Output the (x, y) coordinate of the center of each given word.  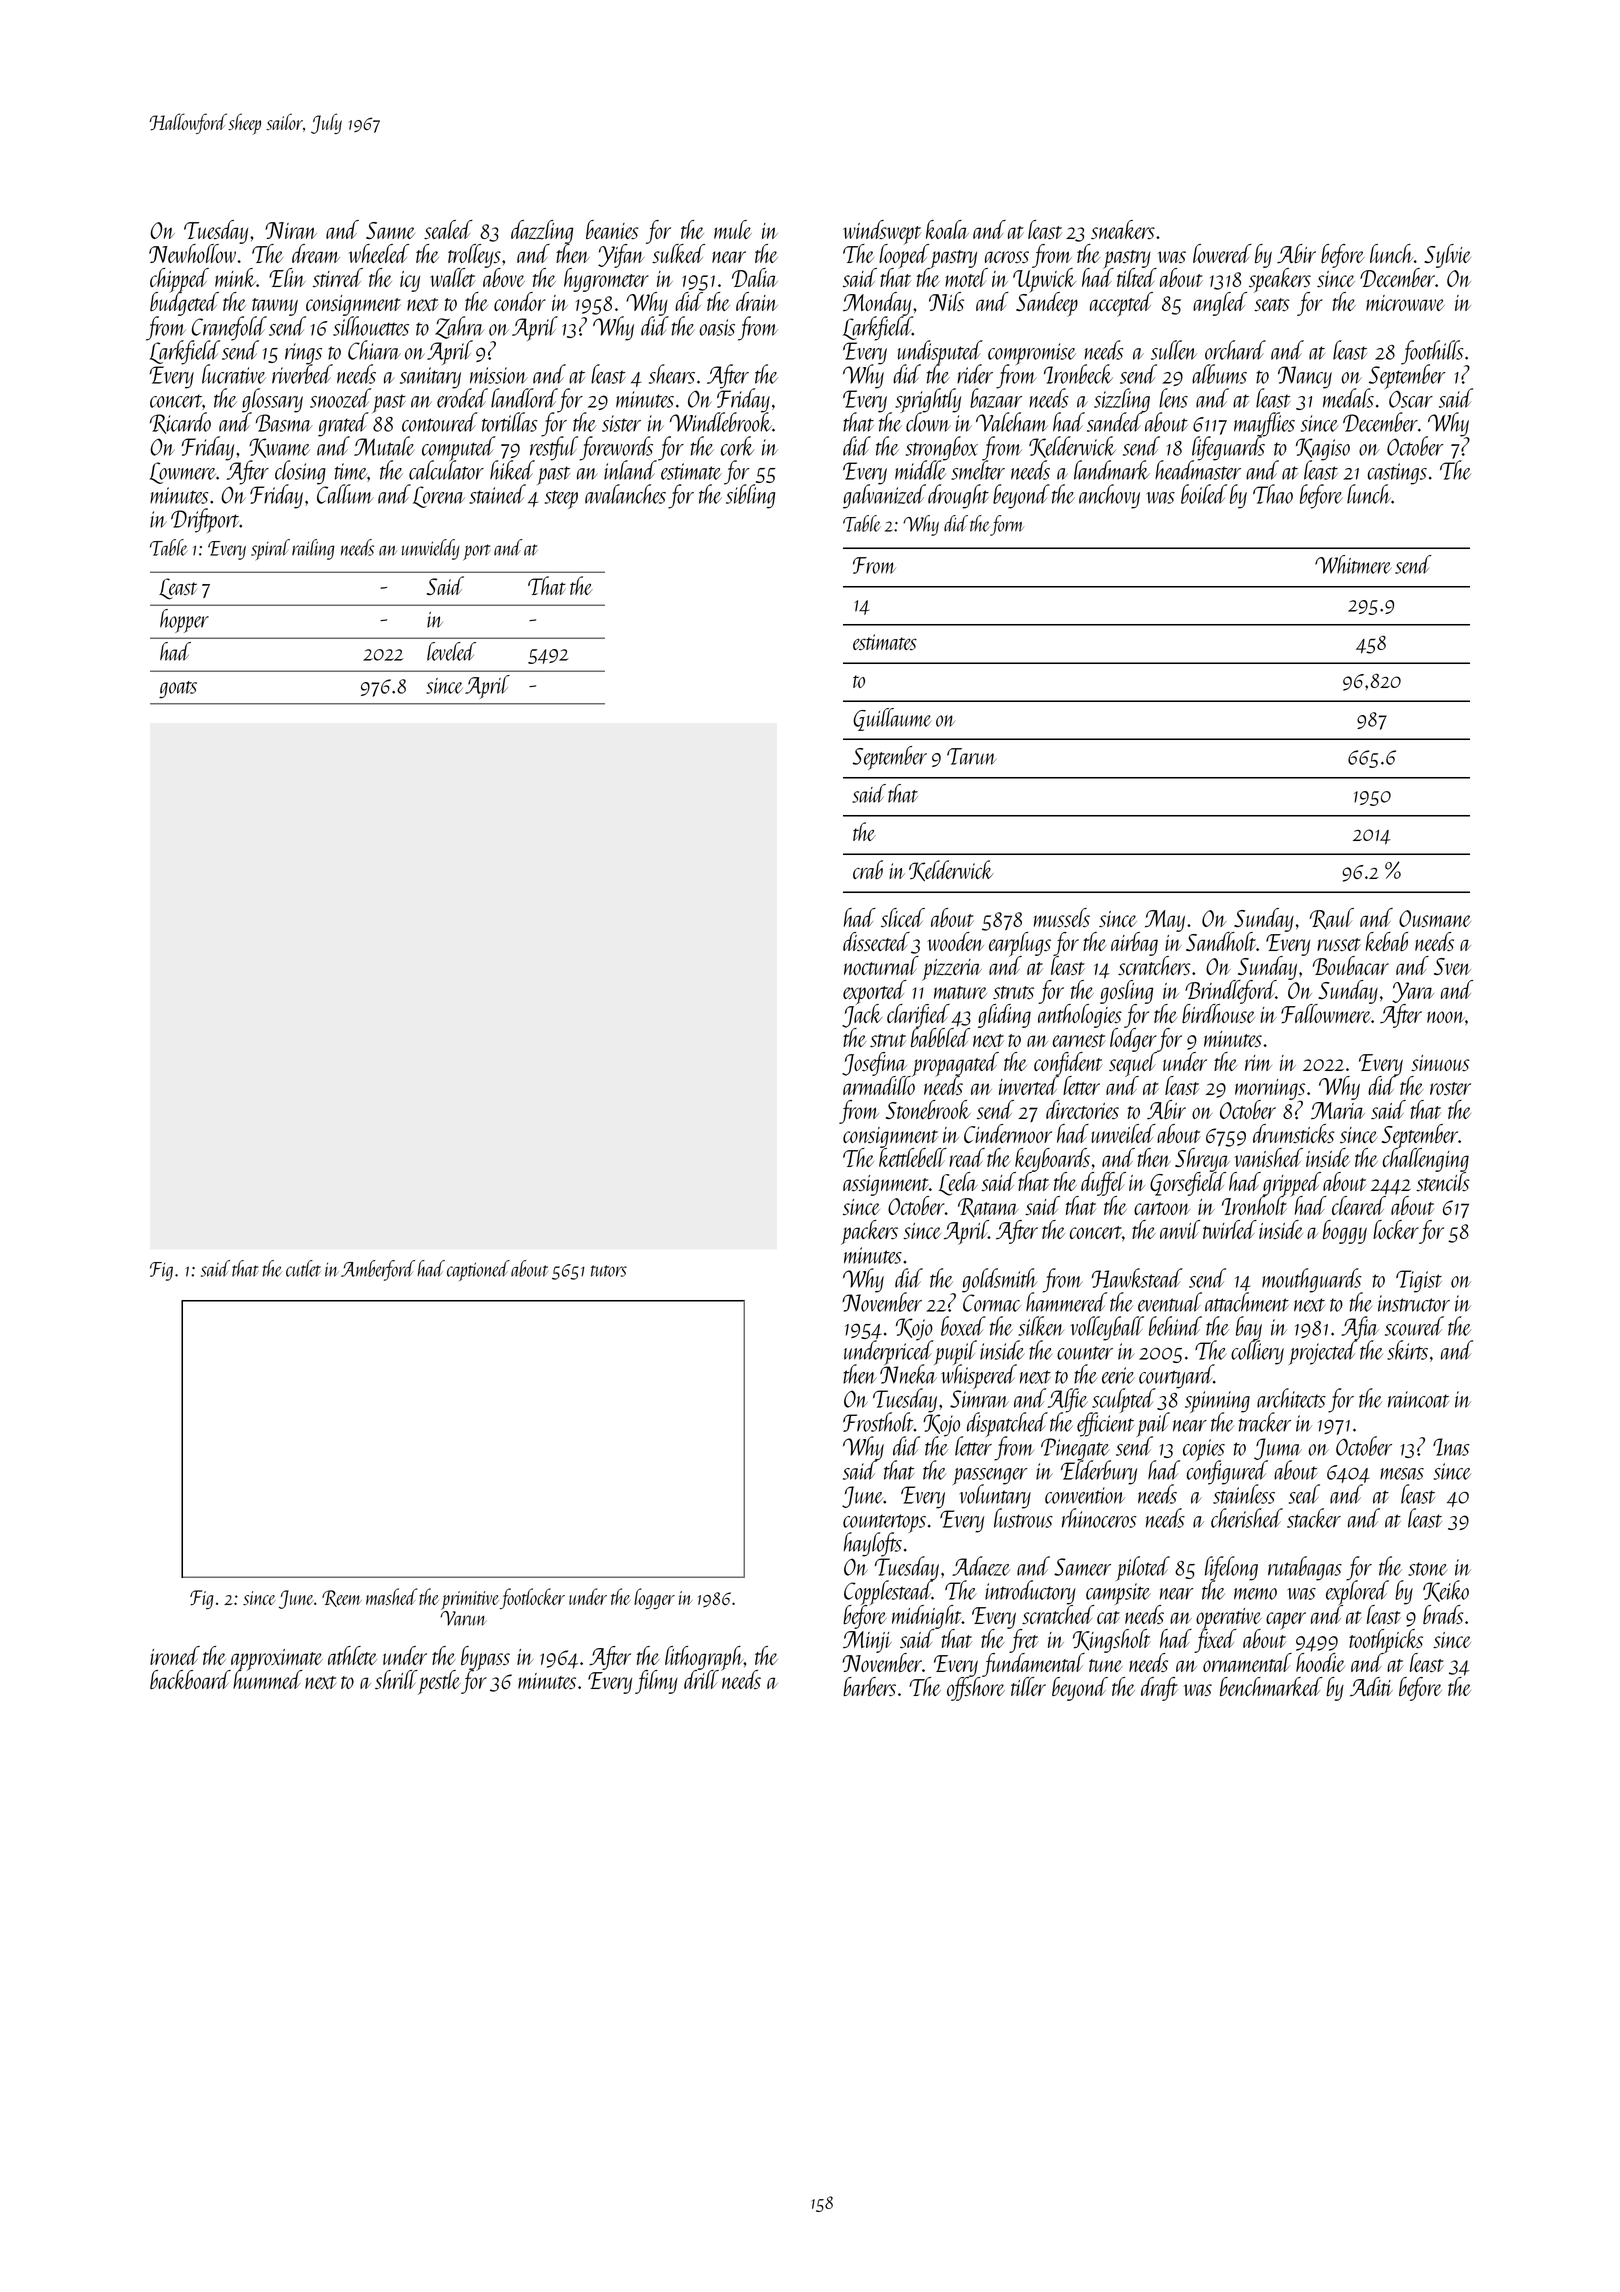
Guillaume (892, 719)
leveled (451, 651)
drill (701, 1679)
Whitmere (1353, 564)
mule (733, 229)
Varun (463, 1618)
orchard (1235, 350)
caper (1286, 1621)
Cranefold (229, 328)
